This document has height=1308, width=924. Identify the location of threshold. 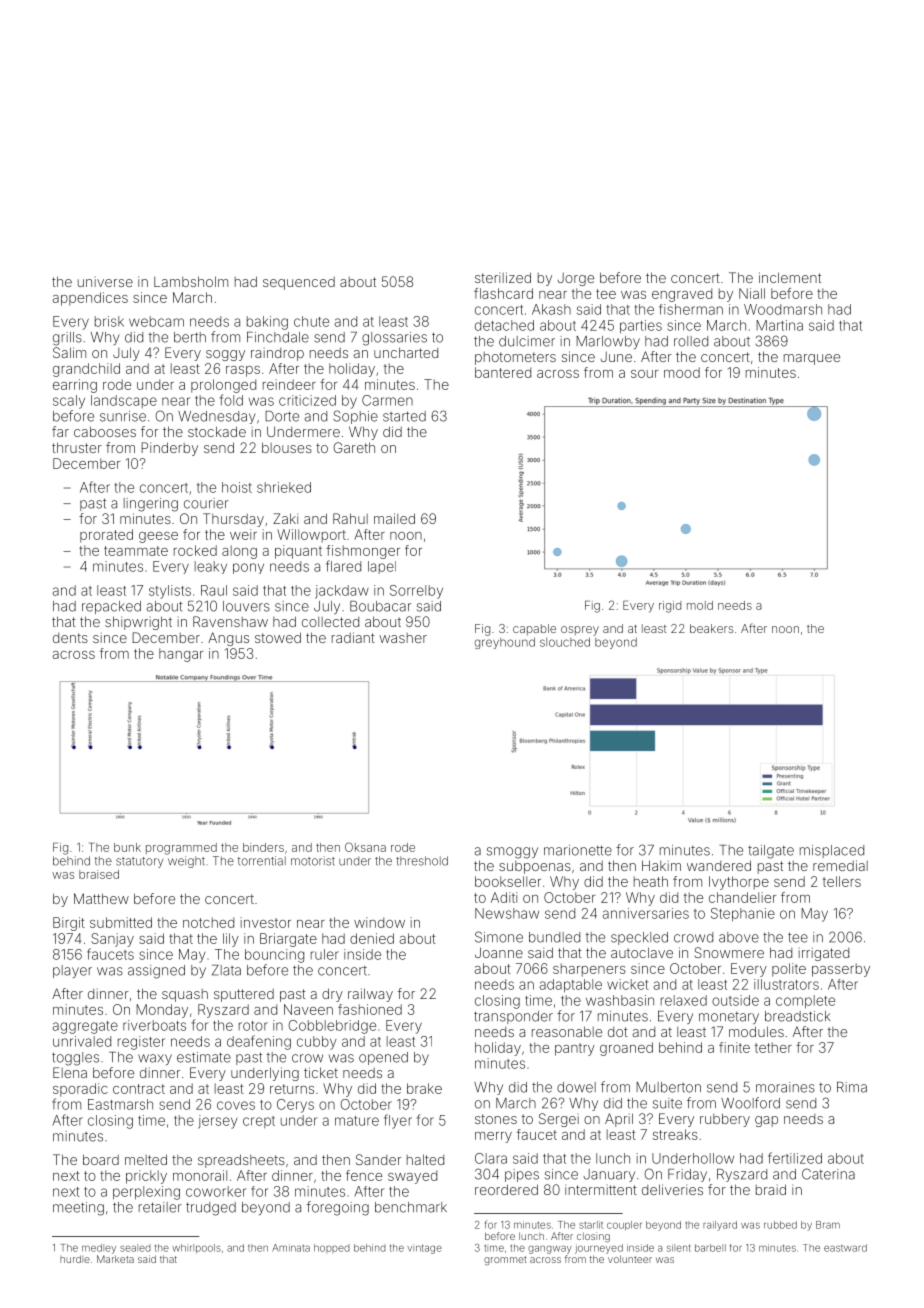
(422, 861).
